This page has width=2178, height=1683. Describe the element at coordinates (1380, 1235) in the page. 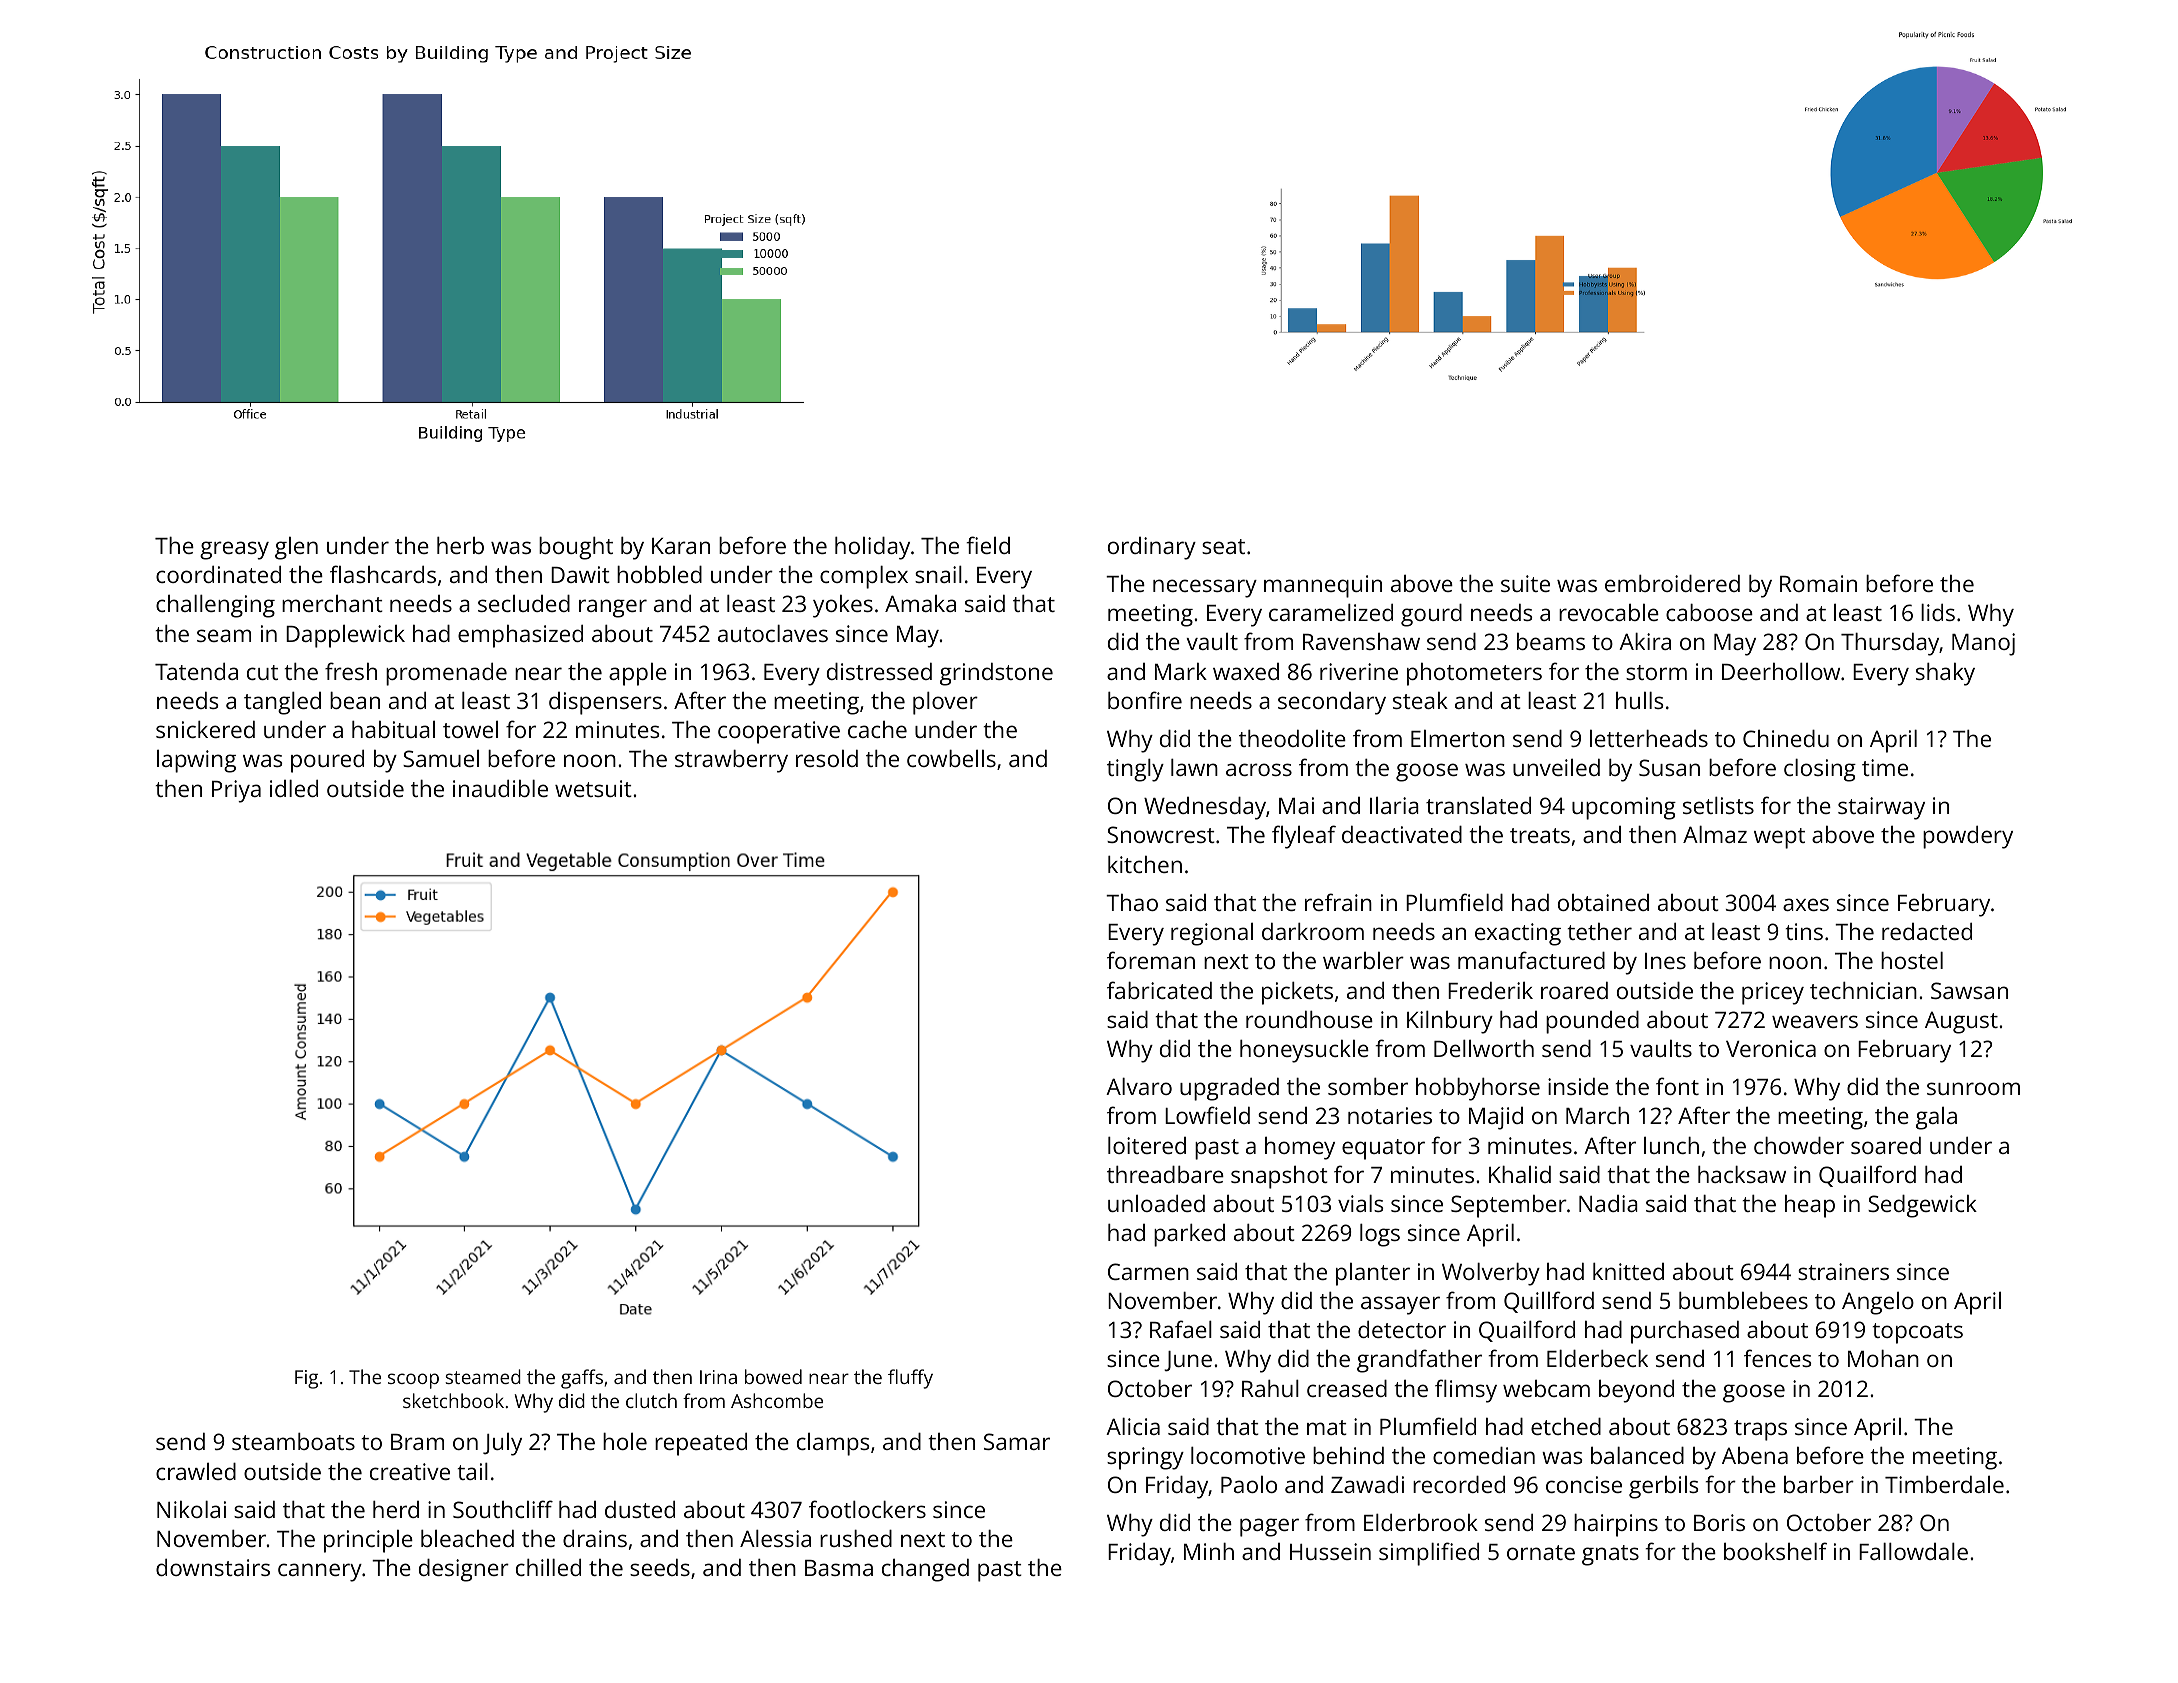

I see `logs` at that location.
